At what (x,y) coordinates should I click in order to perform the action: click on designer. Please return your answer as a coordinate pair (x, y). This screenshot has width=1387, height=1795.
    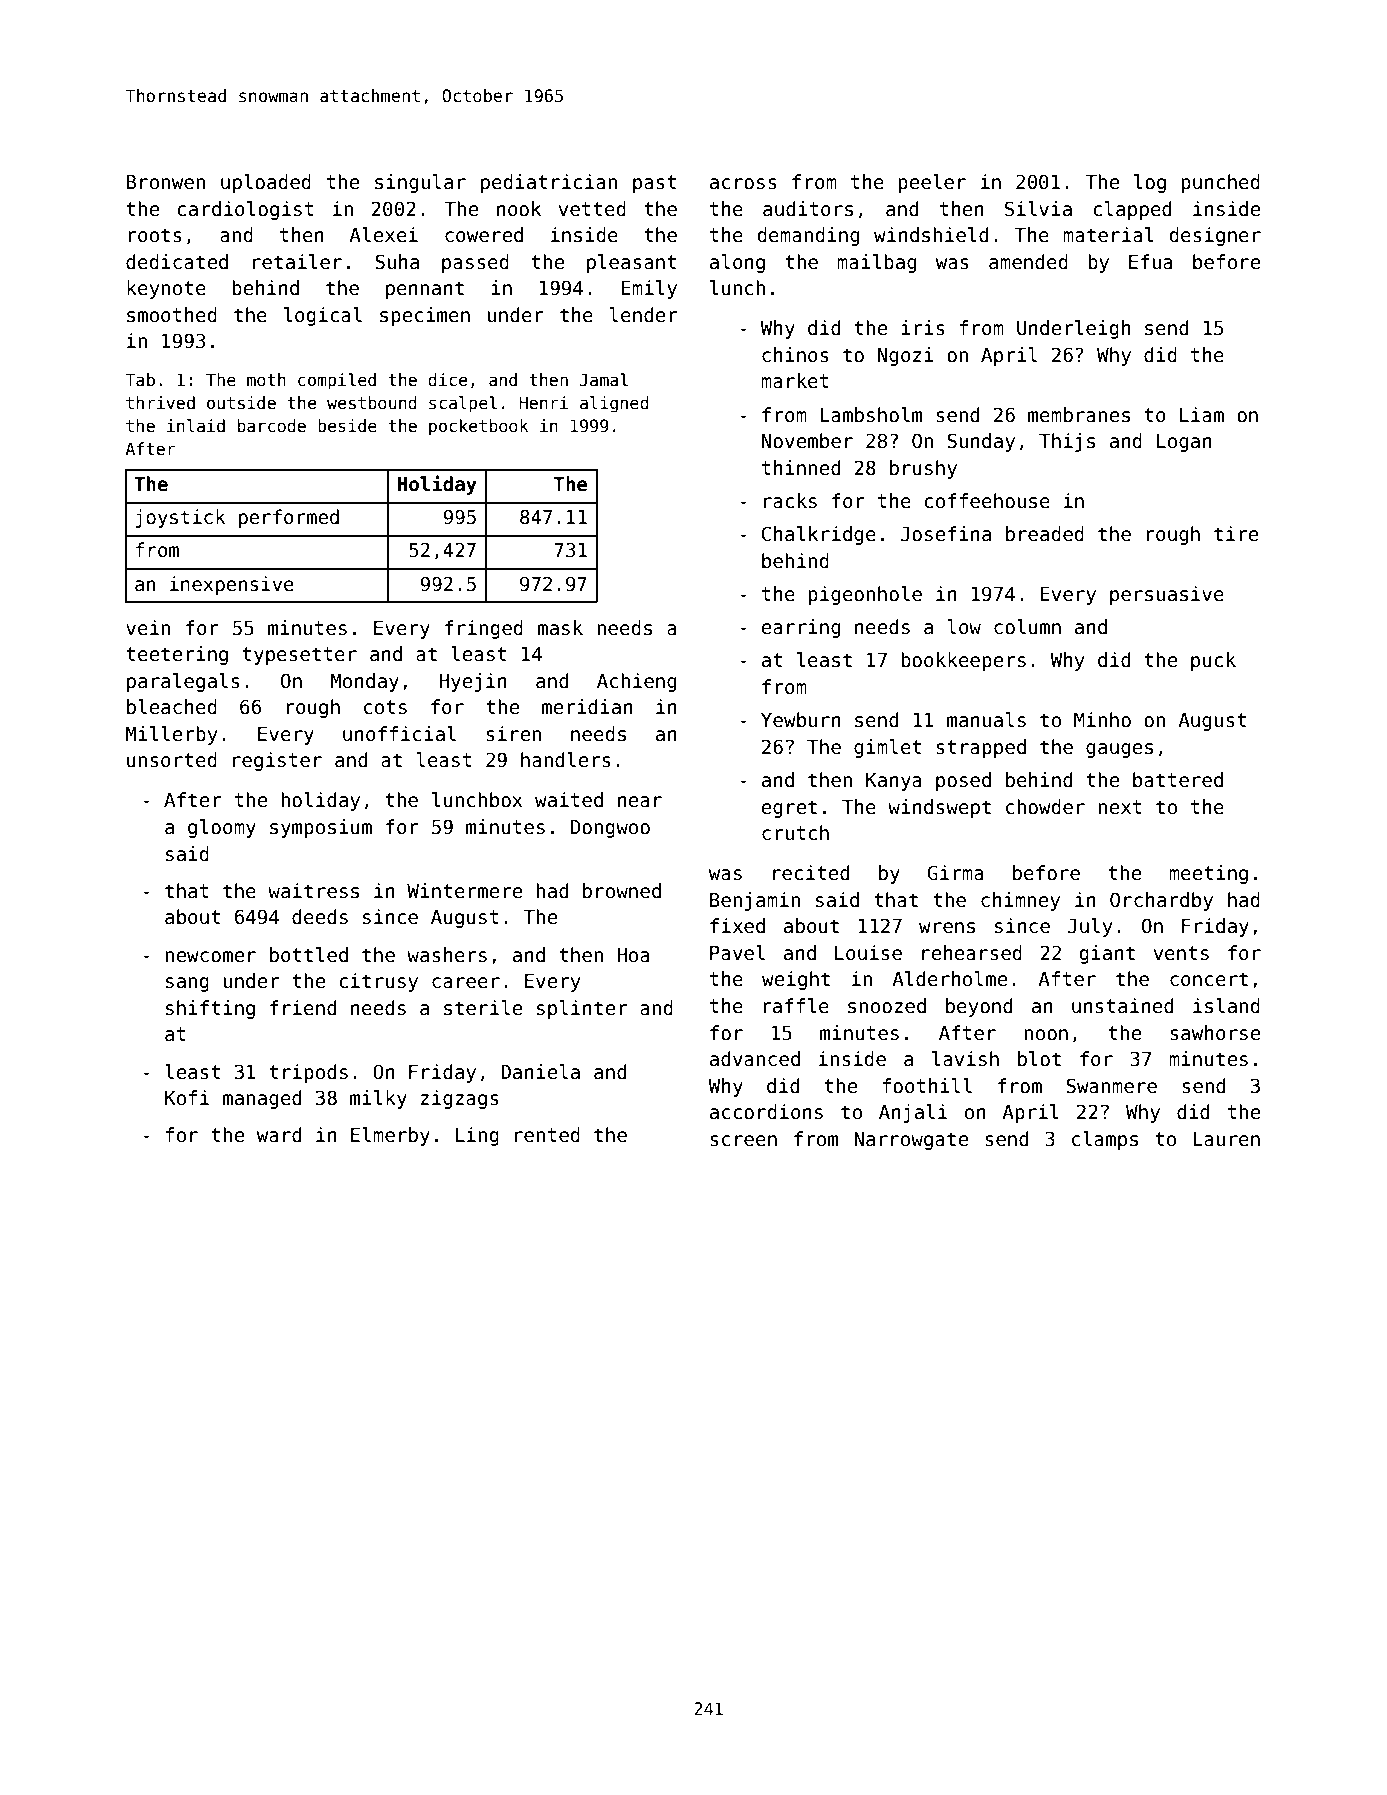
    Looking at the image, I should click on (1215, 236).
